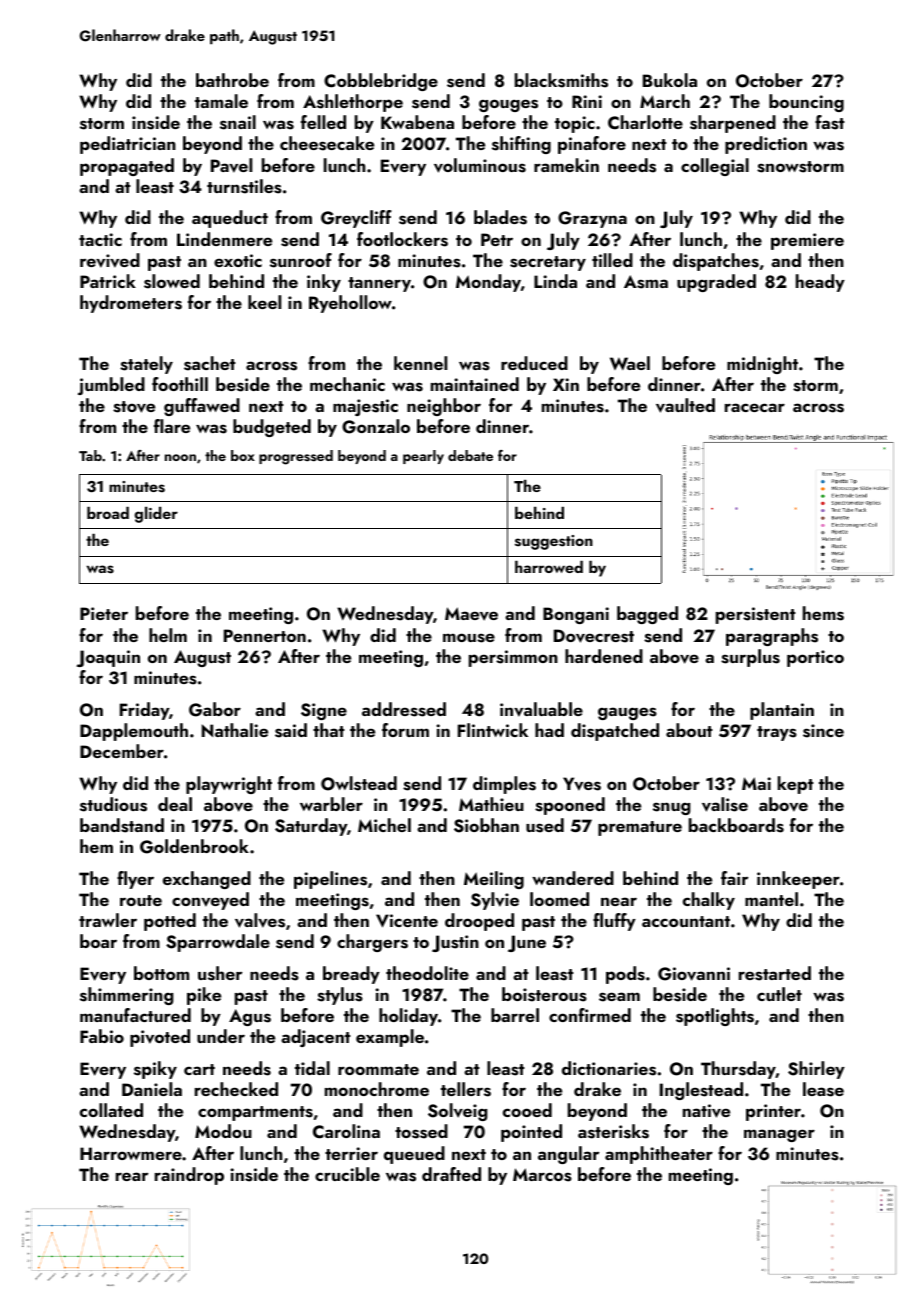  Describe the element at coordinates (301, 260) in the image. I see `sunroof` at that location.
